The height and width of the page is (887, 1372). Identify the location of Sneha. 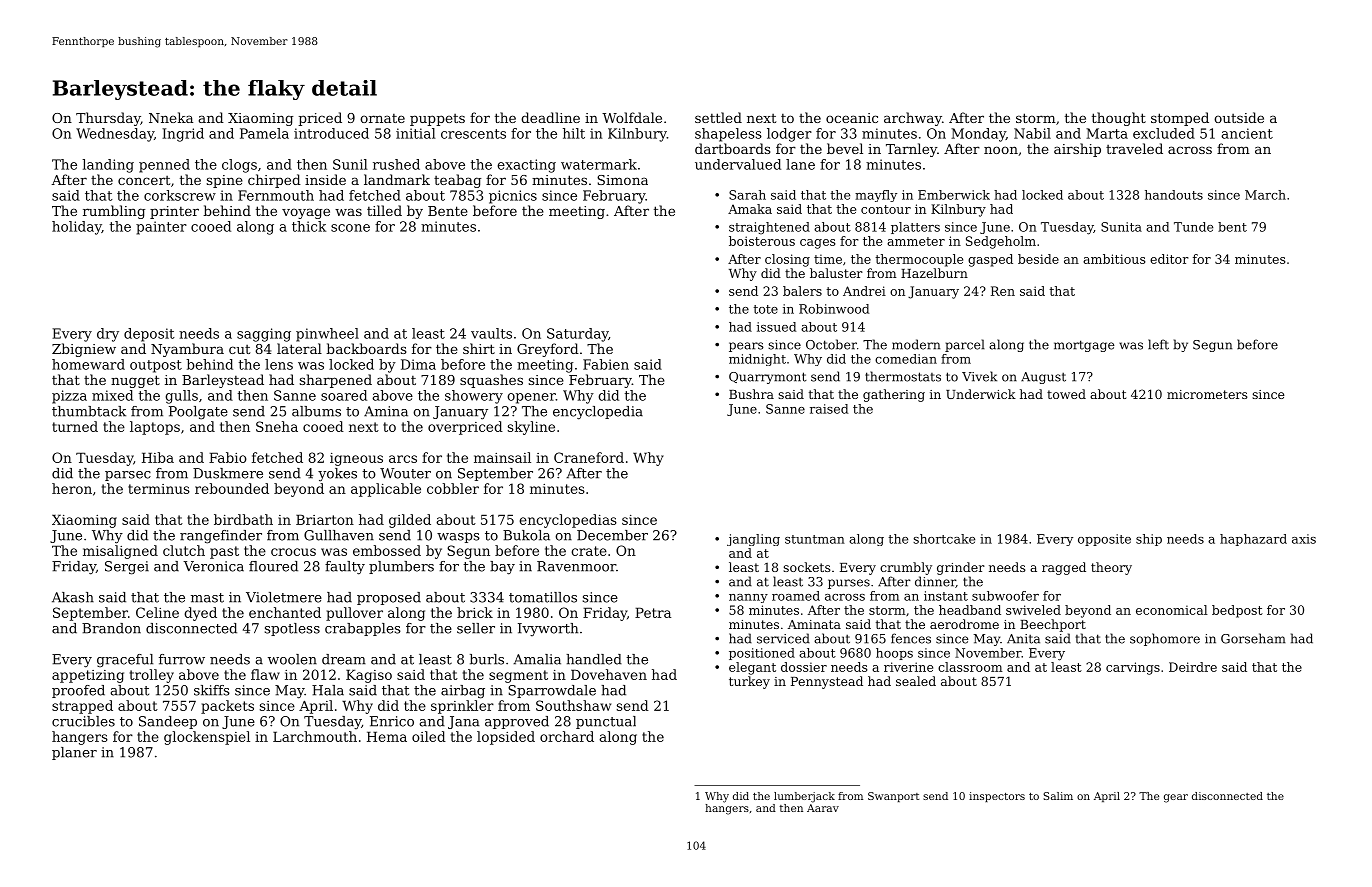
(277, 426).
